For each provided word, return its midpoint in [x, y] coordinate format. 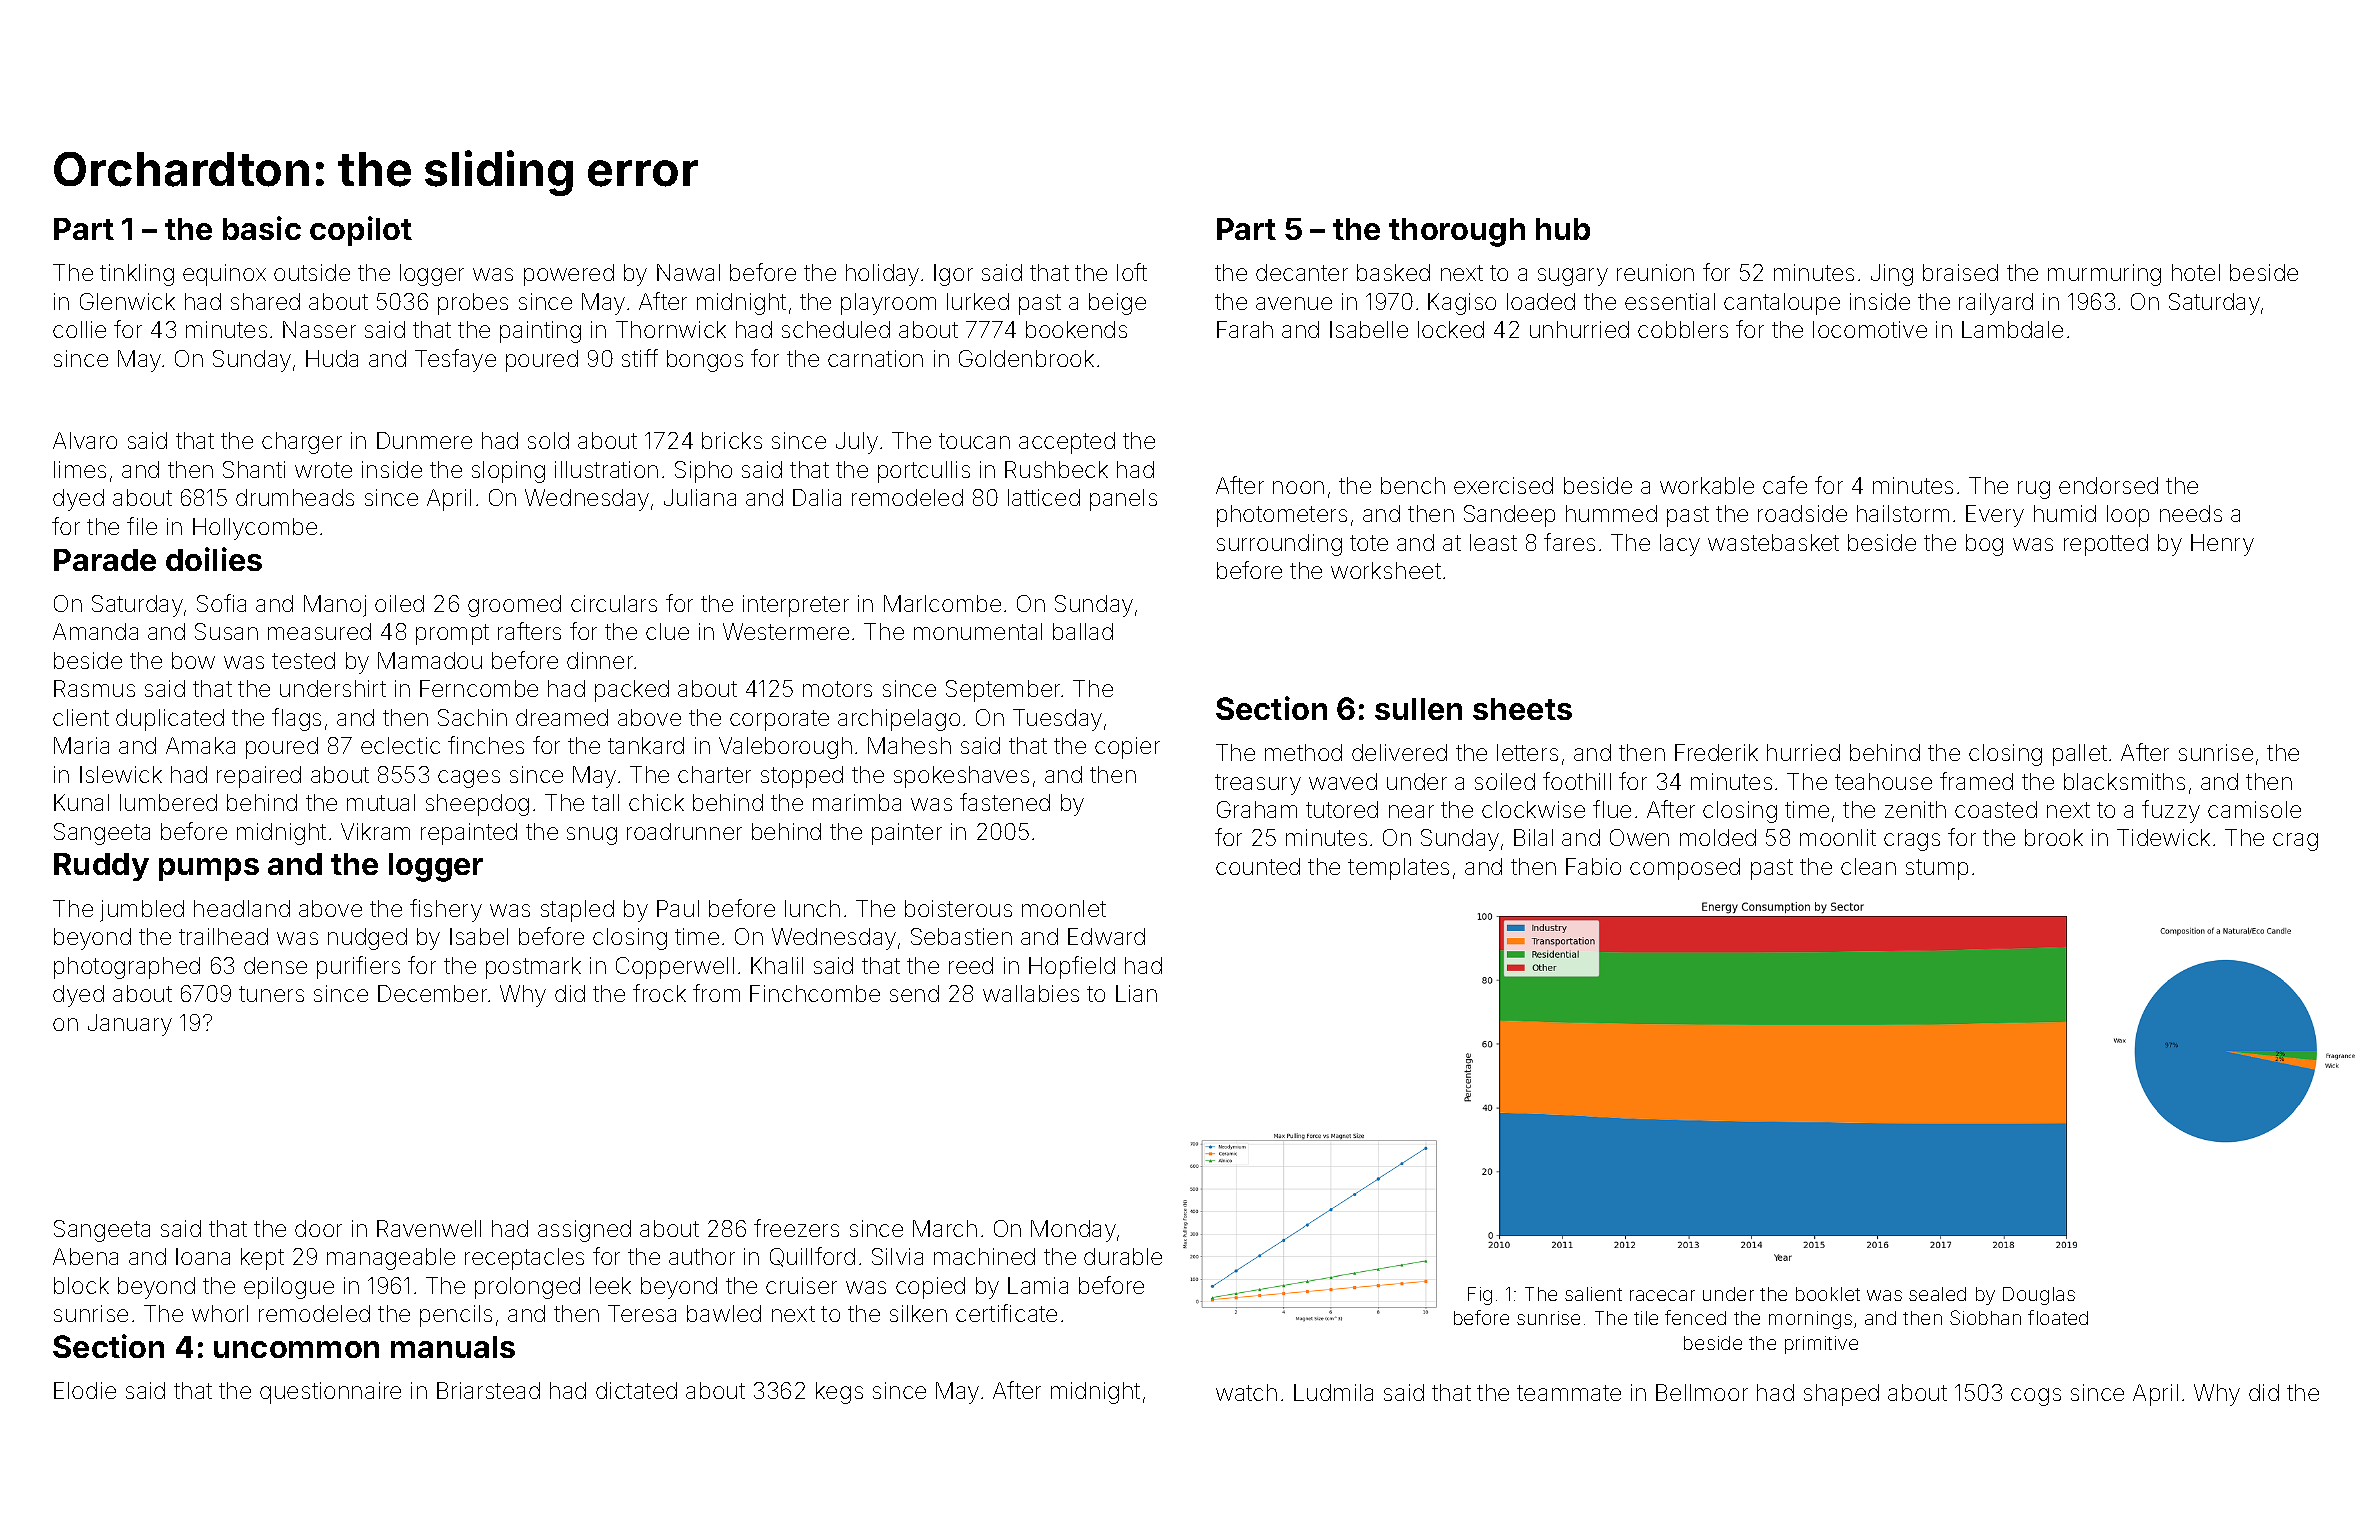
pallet [2080, 755]
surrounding [1279, 545]
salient [1593, 1294]
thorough [1457, 232]
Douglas [2039, 1296]
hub [1563, 229]
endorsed [2108, 485]
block [81, 1285]
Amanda [95, 631]
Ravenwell [429, 1228]
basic [262, 228]
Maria [81, 745]
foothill [1577, 781]
